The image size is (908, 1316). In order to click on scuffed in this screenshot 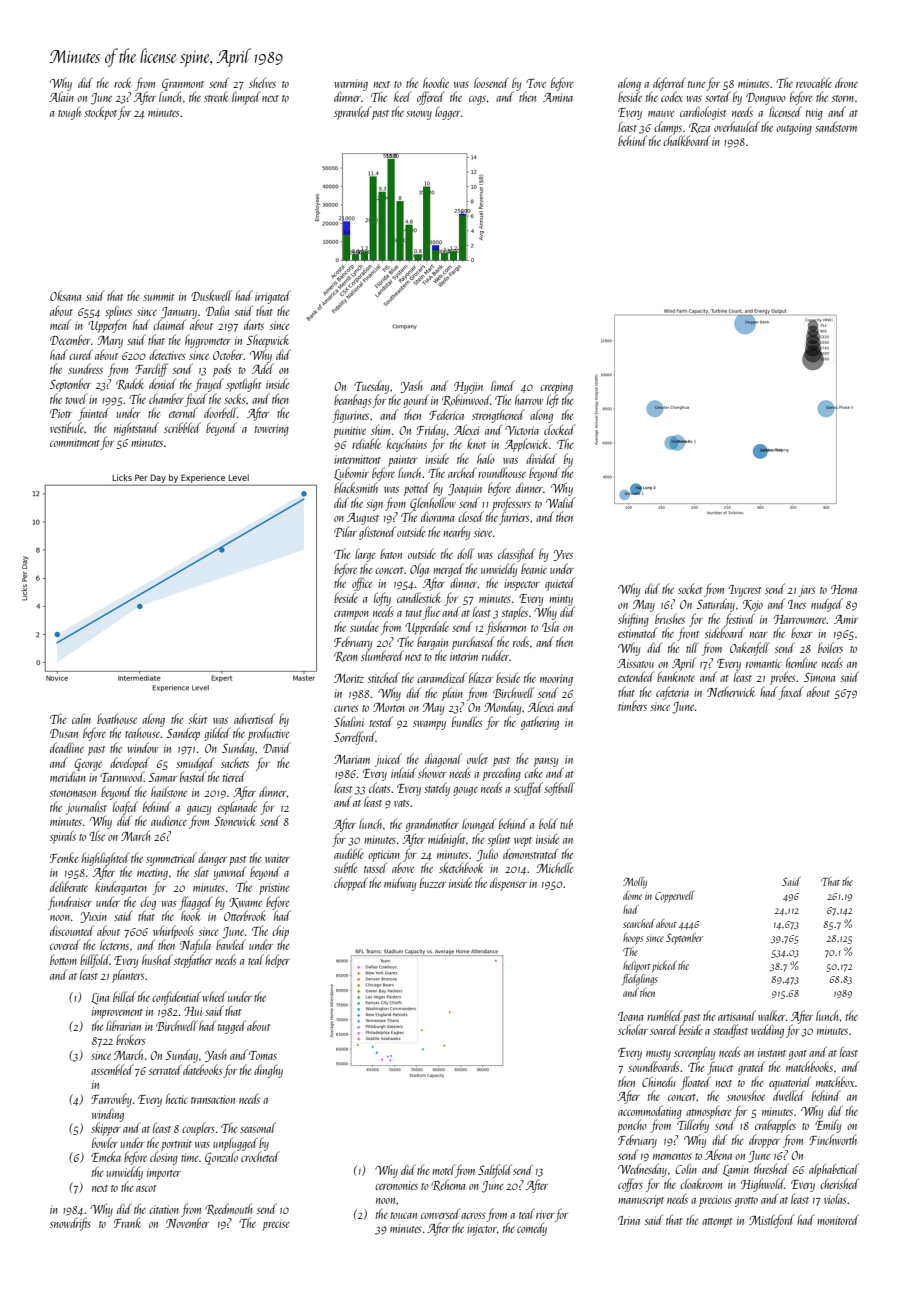, I will do `click(528, 789)`.
